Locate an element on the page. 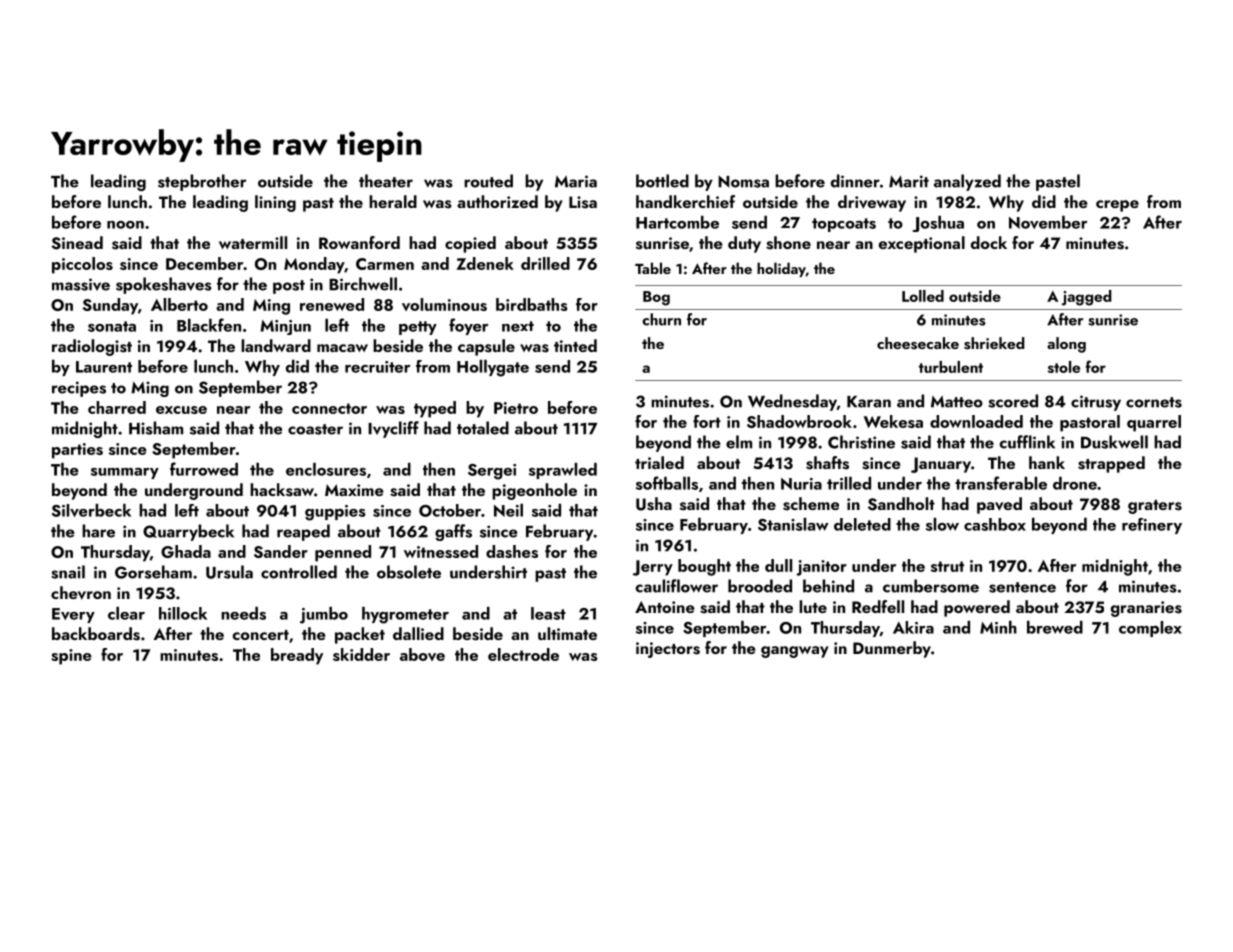  crepe is located at coordinates (1117, 206).
